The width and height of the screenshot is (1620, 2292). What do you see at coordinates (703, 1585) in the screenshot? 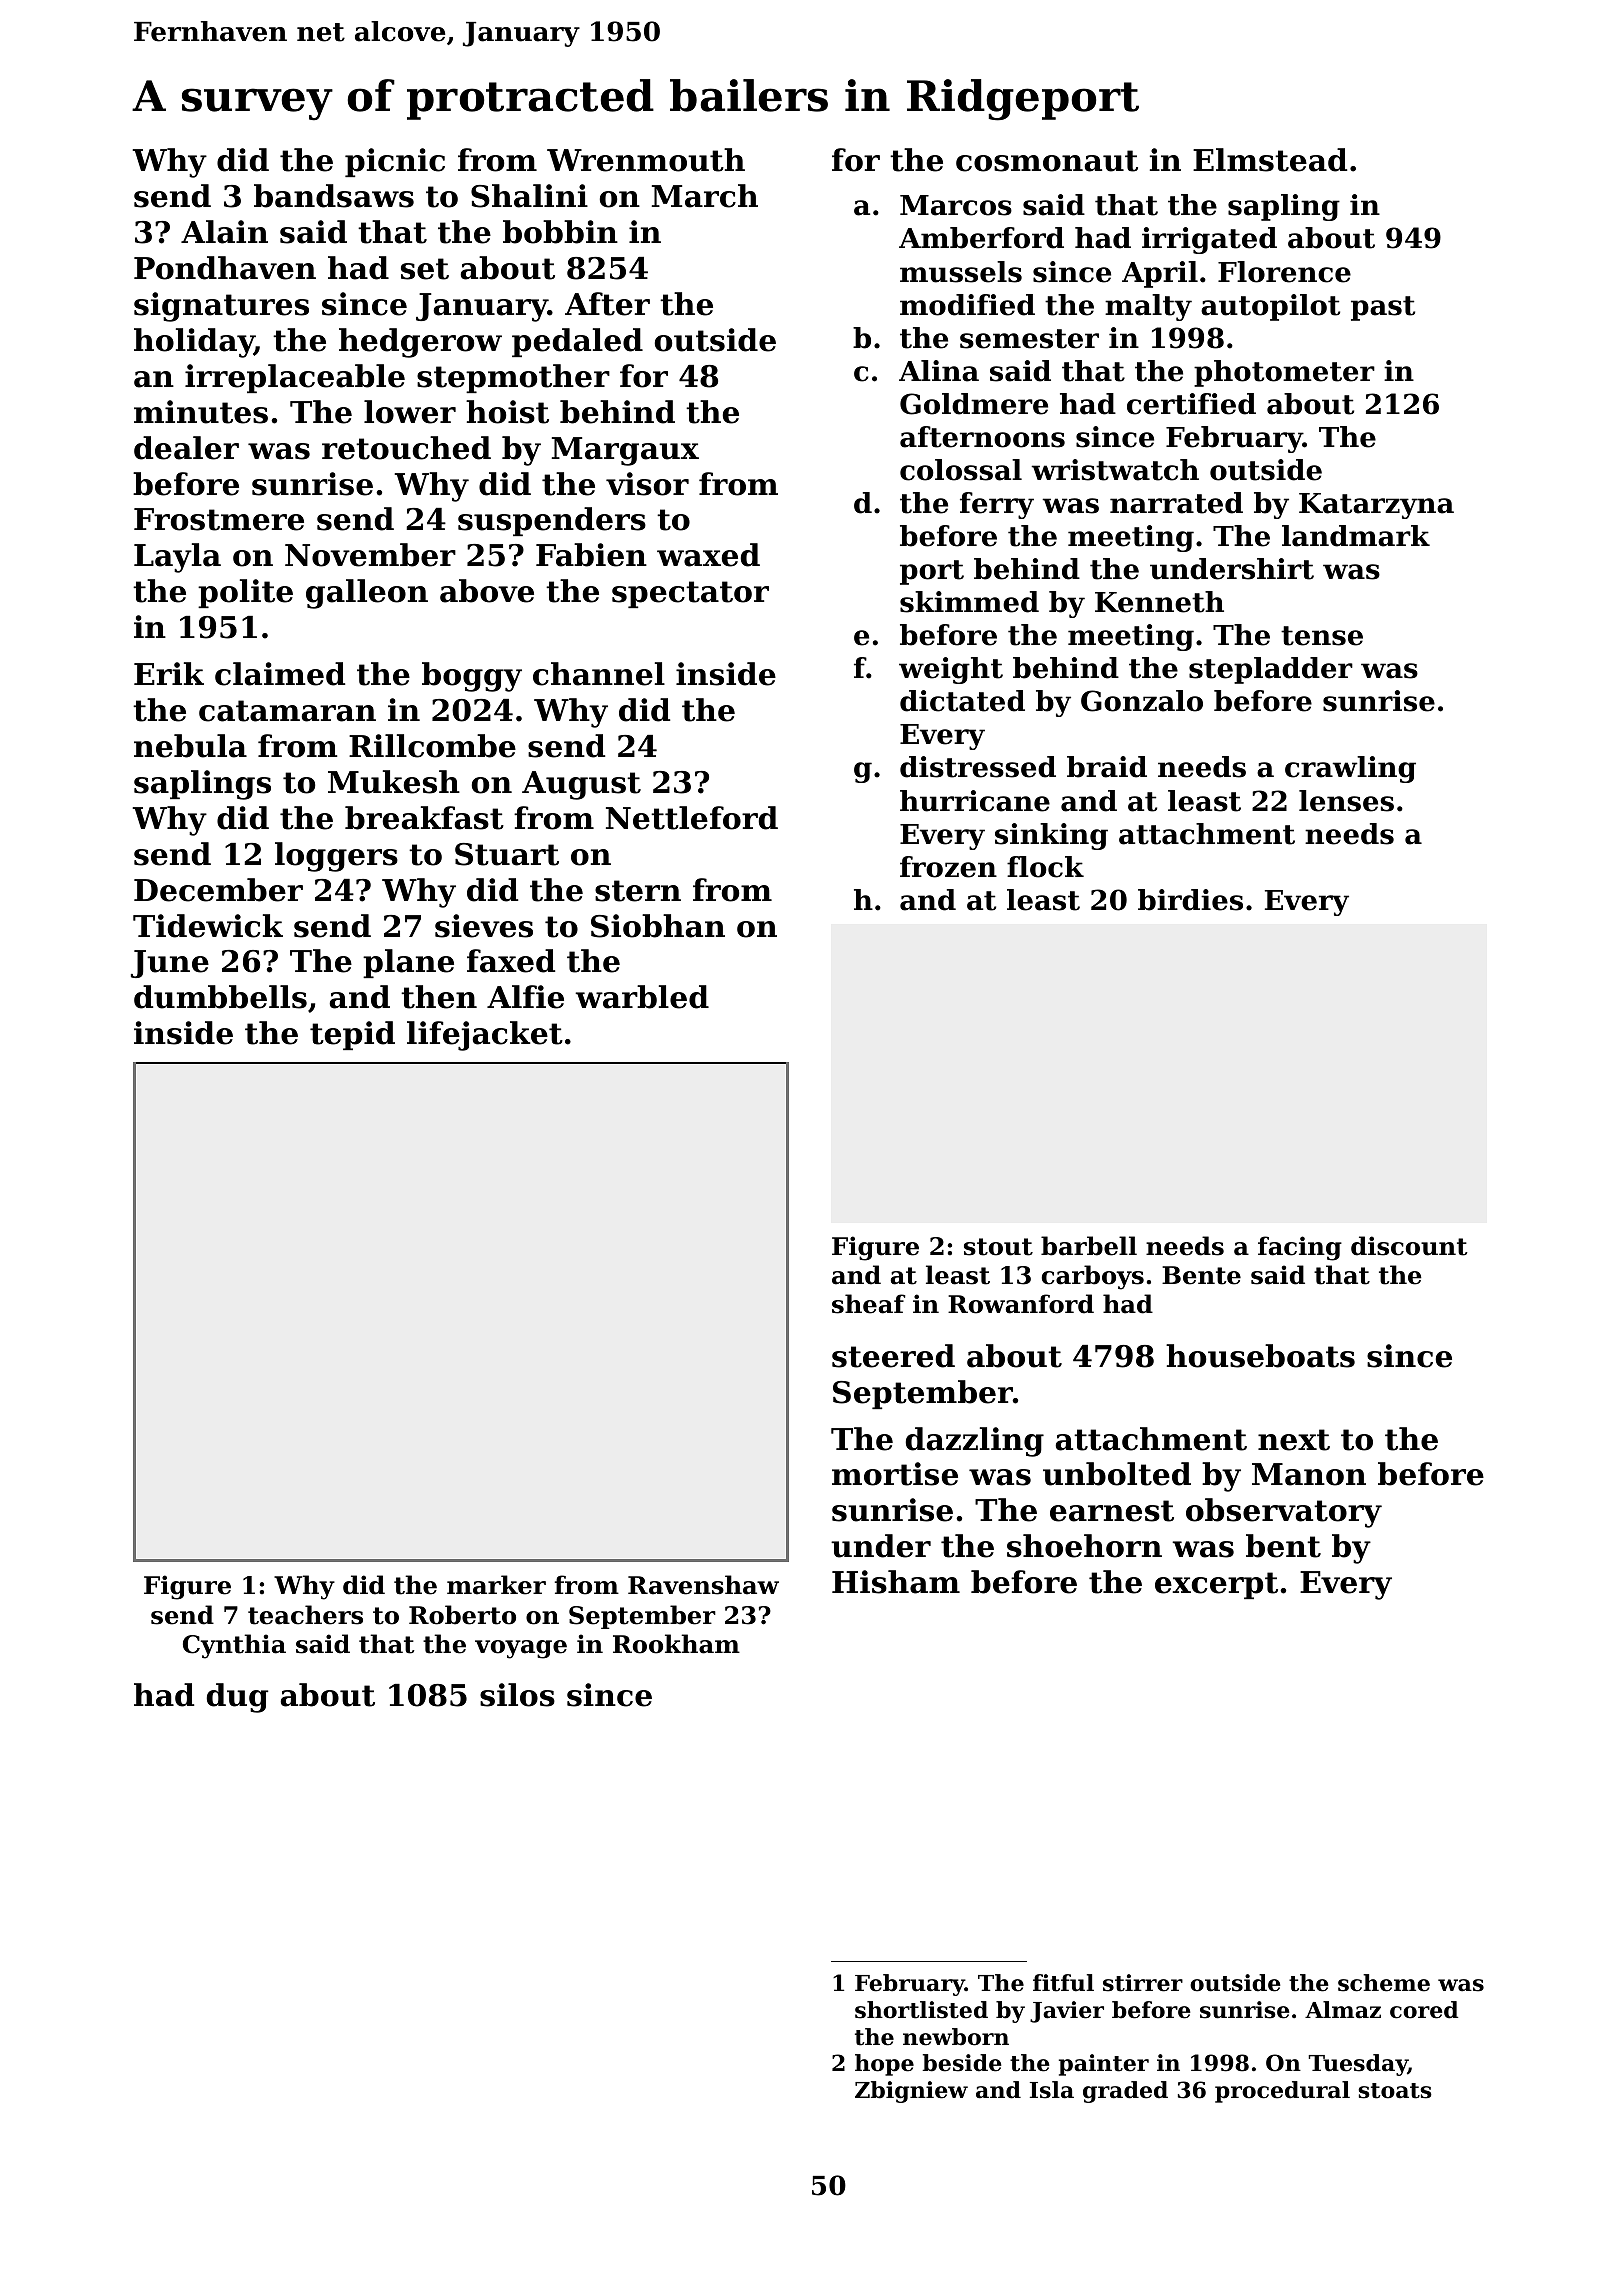
I see `Ravenshaw` at bounding box center [703, 1585].
